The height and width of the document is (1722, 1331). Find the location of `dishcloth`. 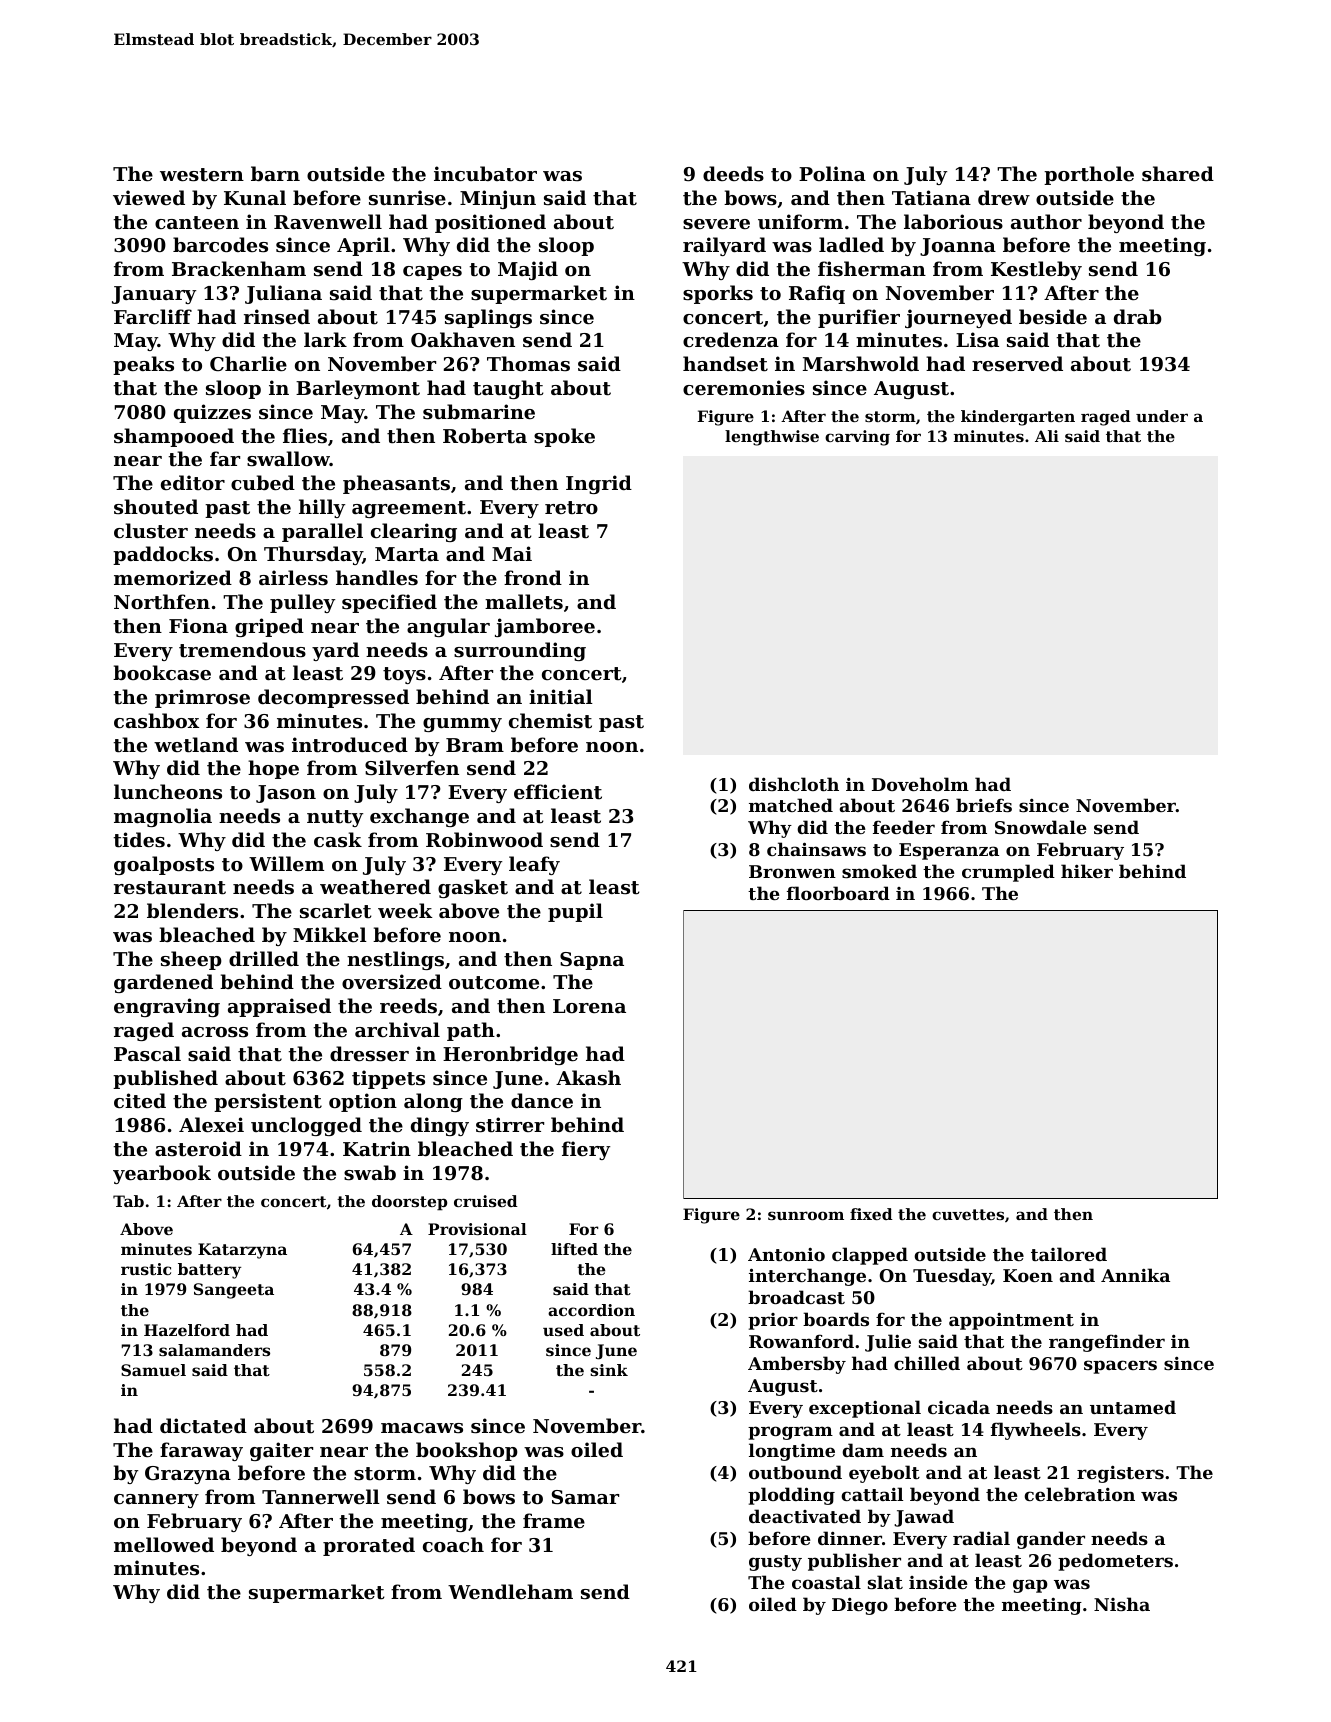

dishcloth is located at coordinates (794, 784).
